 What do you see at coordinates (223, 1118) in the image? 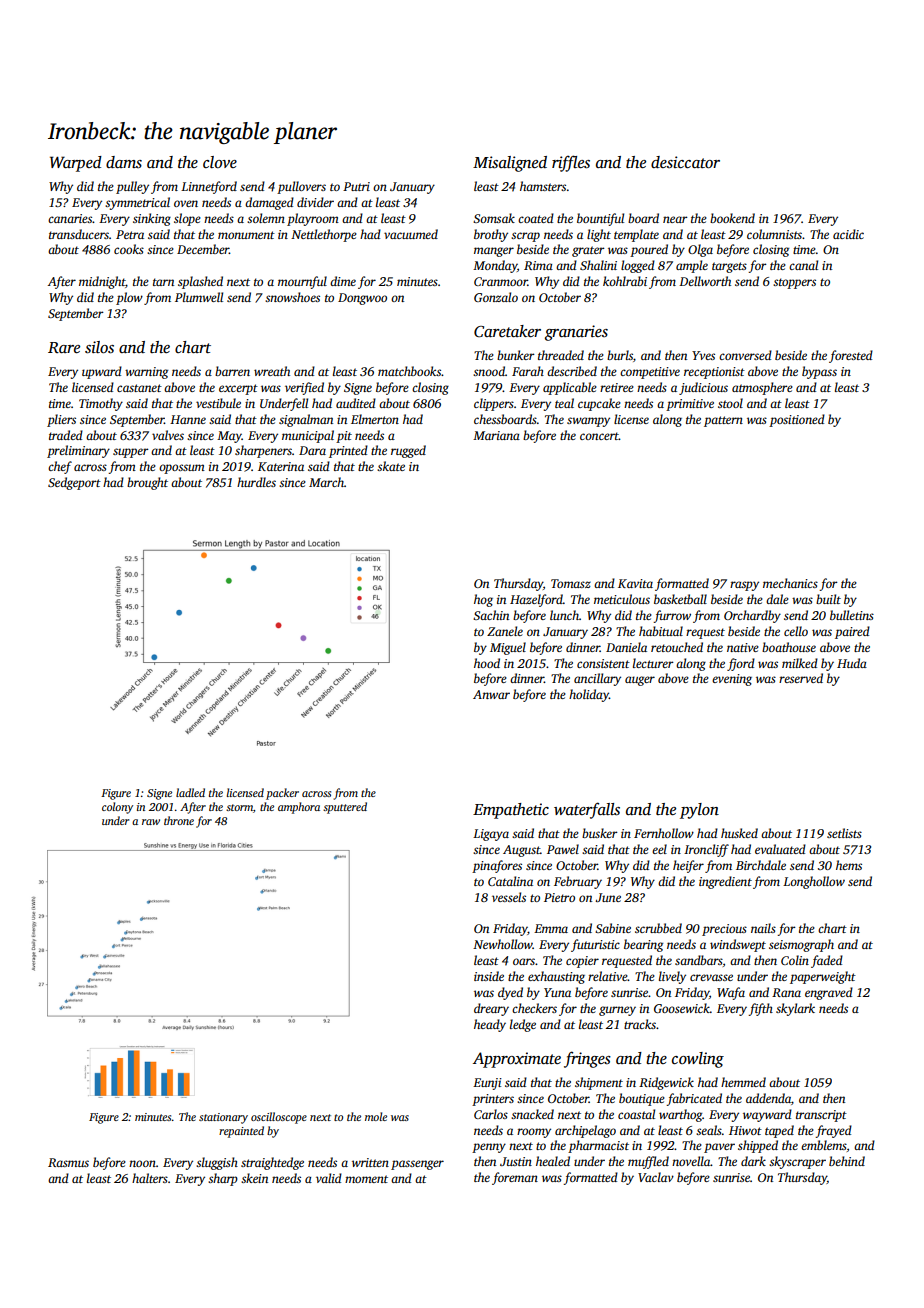
I see `stationary` at bounding box center [223, 1118].
